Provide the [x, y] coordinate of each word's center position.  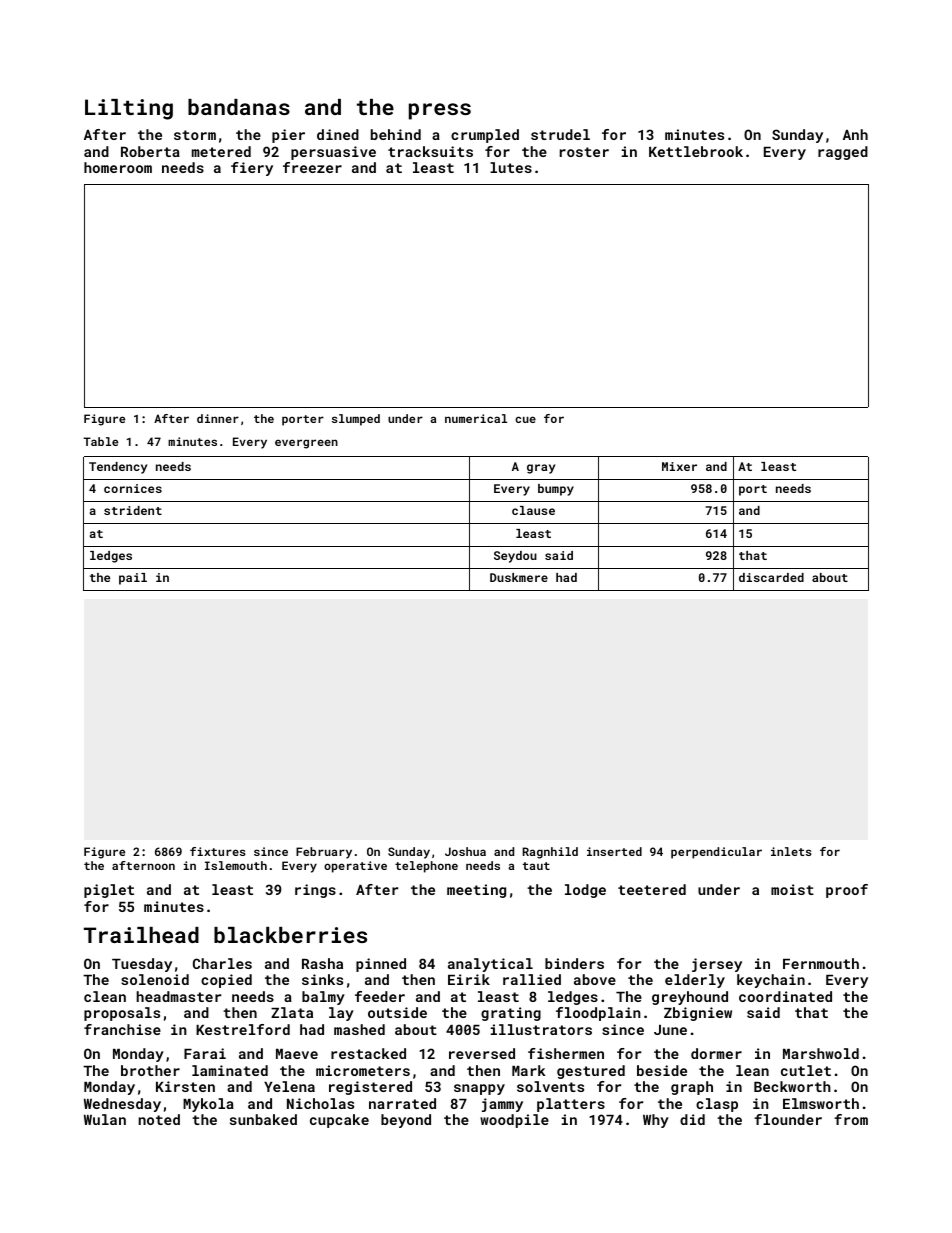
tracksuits [430, 151]
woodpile [514, 1121]
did [692, 1119]
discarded [771, 577]
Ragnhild [550, 853]
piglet [109, 891]
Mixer [679, 466]
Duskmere [519, 577]
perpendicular [716, 853]
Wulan [105, 1119]
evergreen [306, 444]
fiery [252, 169]
